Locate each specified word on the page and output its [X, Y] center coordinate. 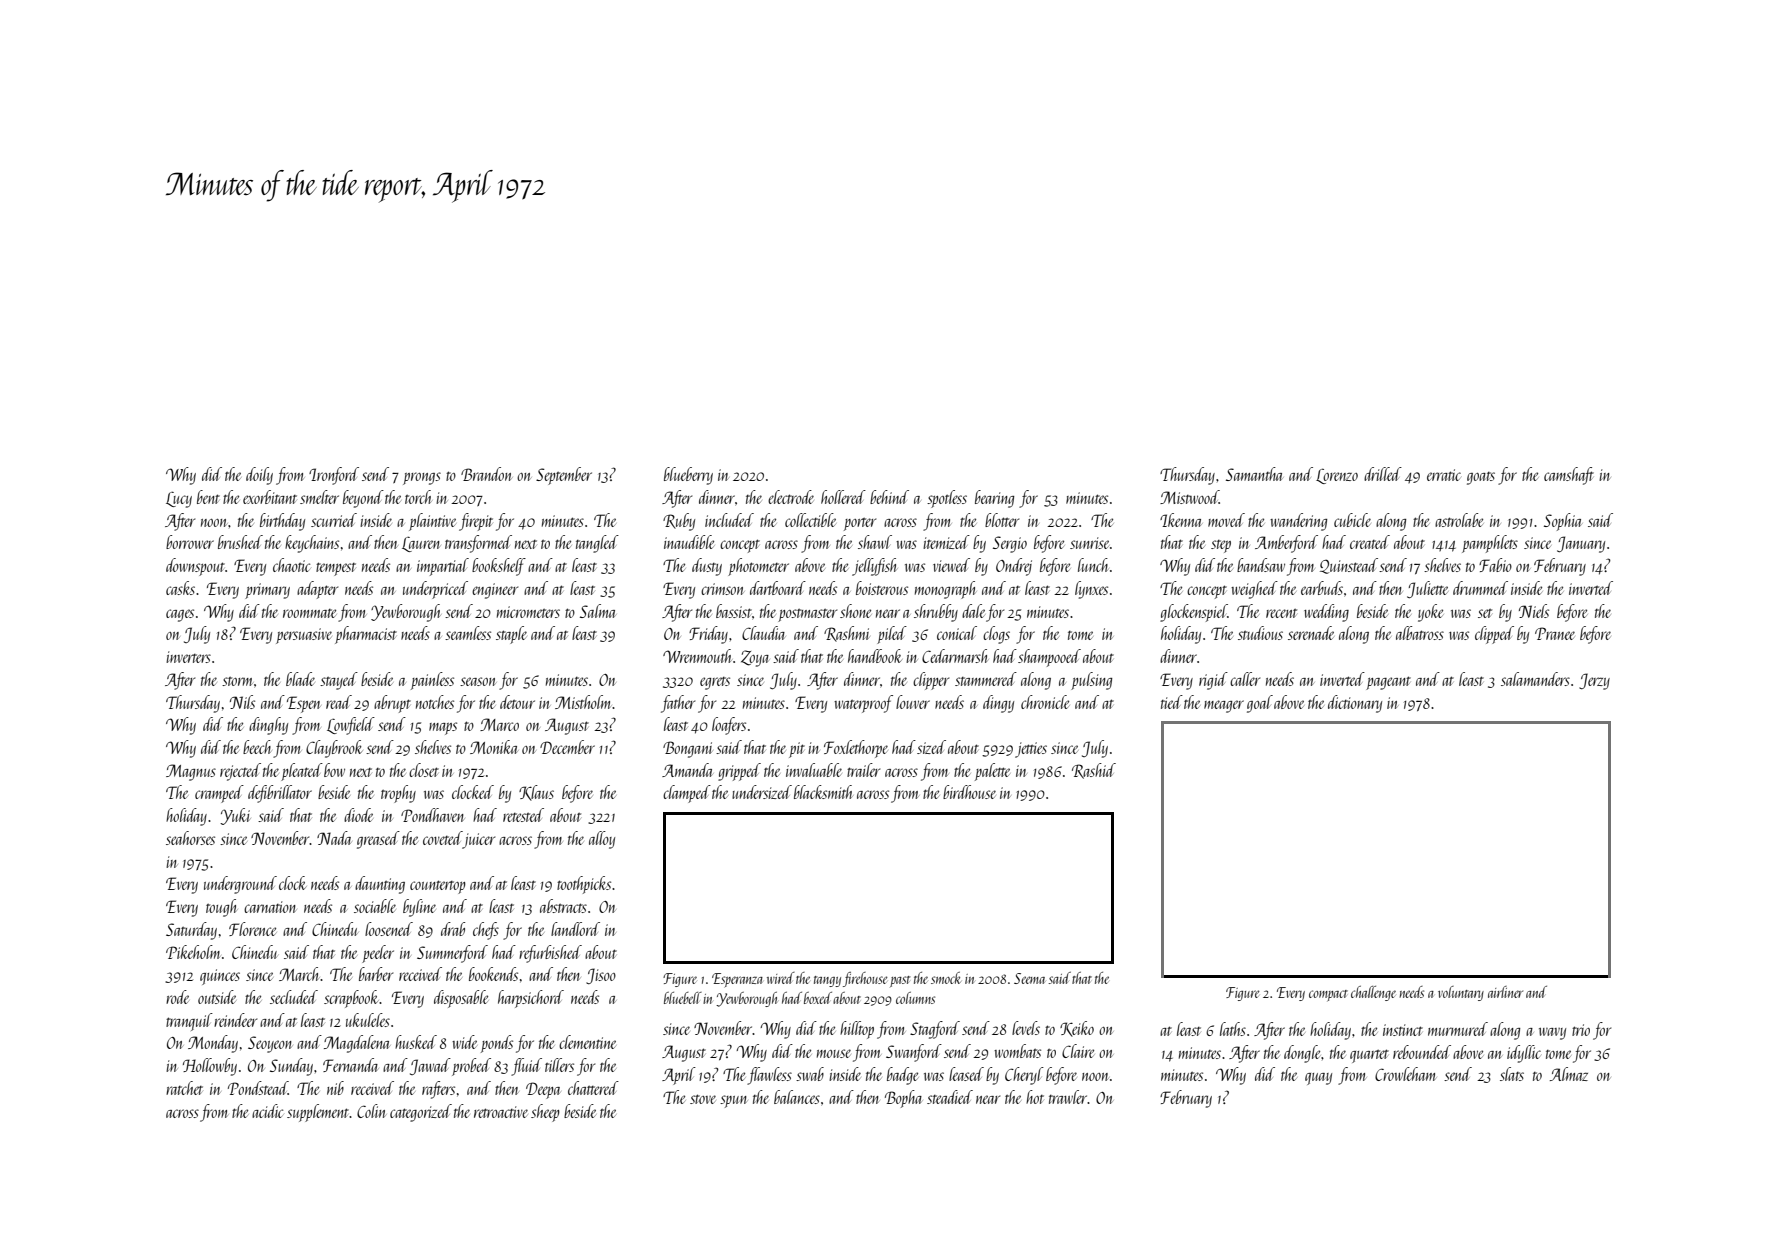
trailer [863, 770]
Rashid [1094, 771]
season [478, 681]
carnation [270, 907]
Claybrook [334, 749]
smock [946, 978]
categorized [421, 1113]
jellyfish [874, 567]
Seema [1029, 978]
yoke [1431, 613]
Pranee [1555, 633]
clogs [996, 635]
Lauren [421, 544]
